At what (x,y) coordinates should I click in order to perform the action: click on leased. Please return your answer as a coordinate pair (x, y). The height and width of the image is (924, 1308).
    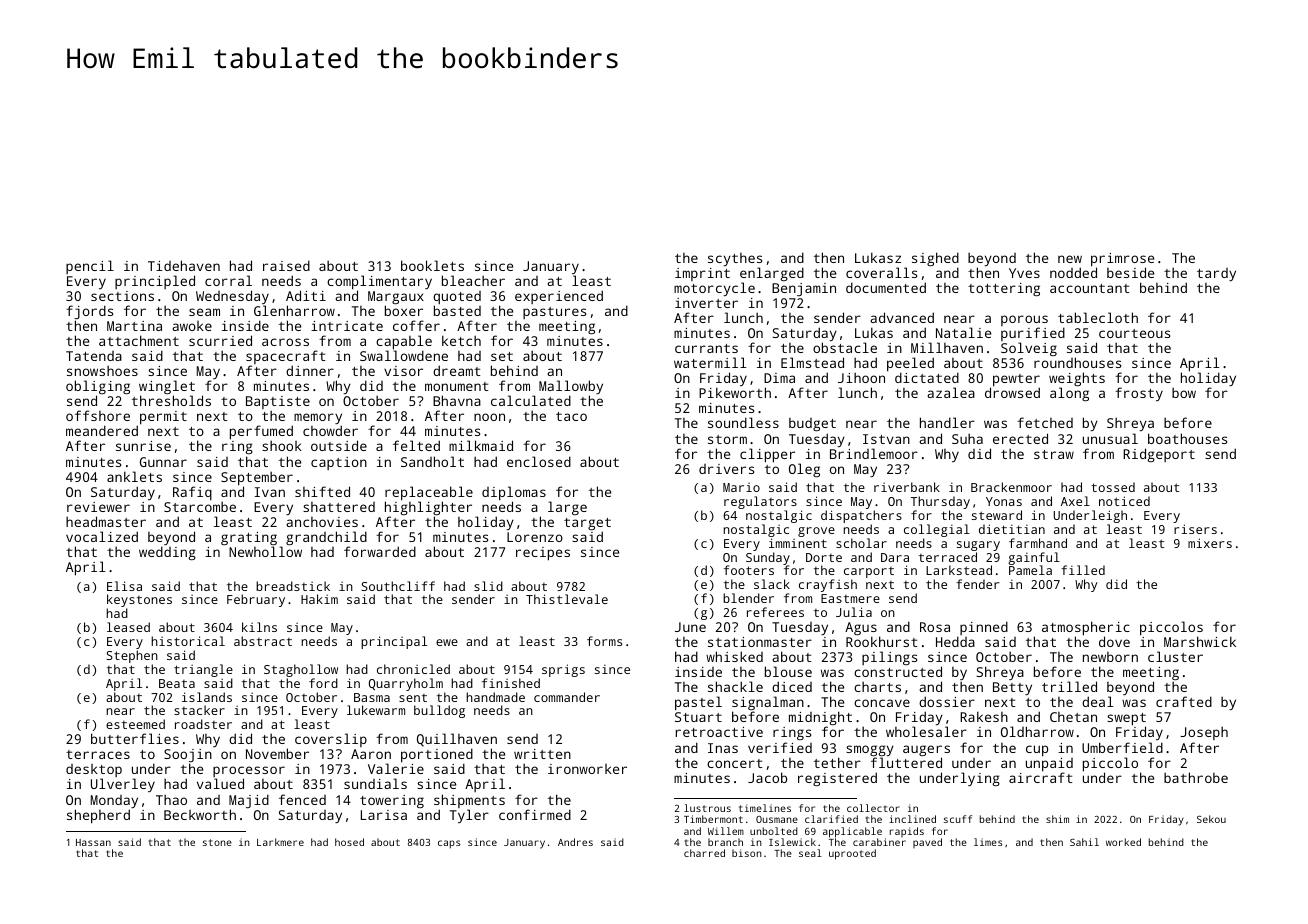
    Looking at the image, I should click on (128, 627).
